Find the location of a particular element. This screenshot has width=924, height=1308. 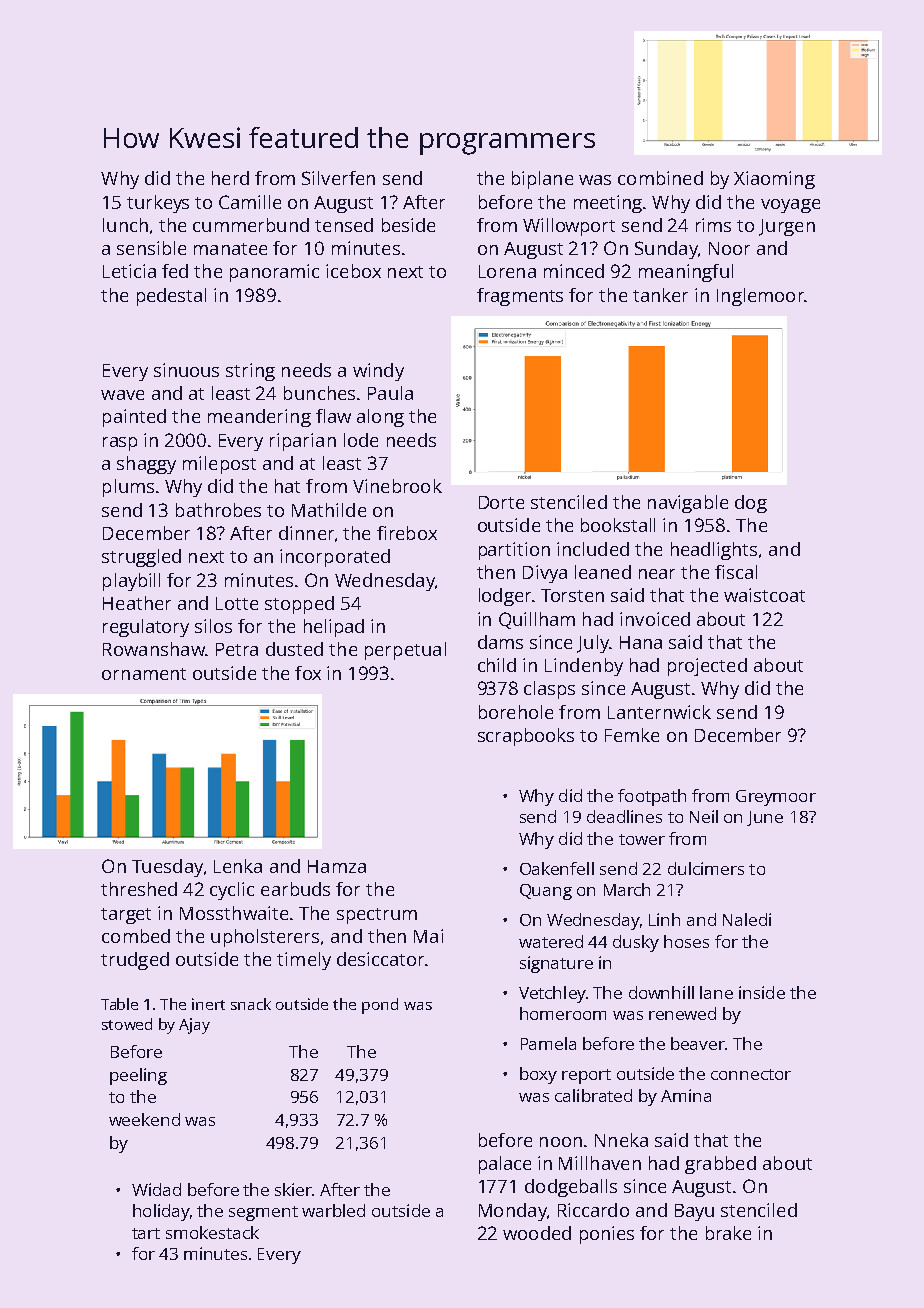

manatee is located at coordinates (230, 249).
